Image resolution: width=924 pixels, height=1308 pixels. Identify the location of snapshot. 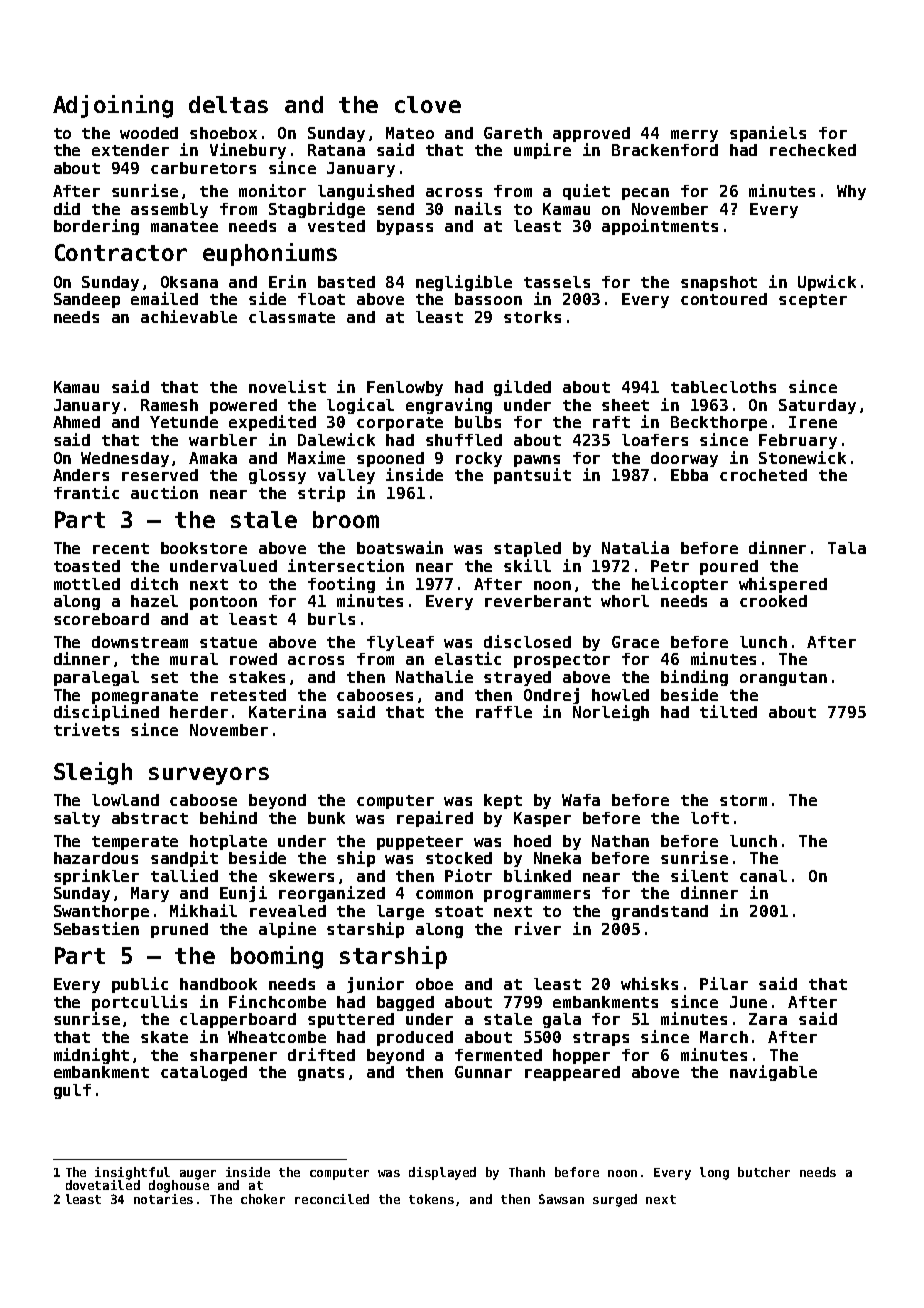
(719, 283).
